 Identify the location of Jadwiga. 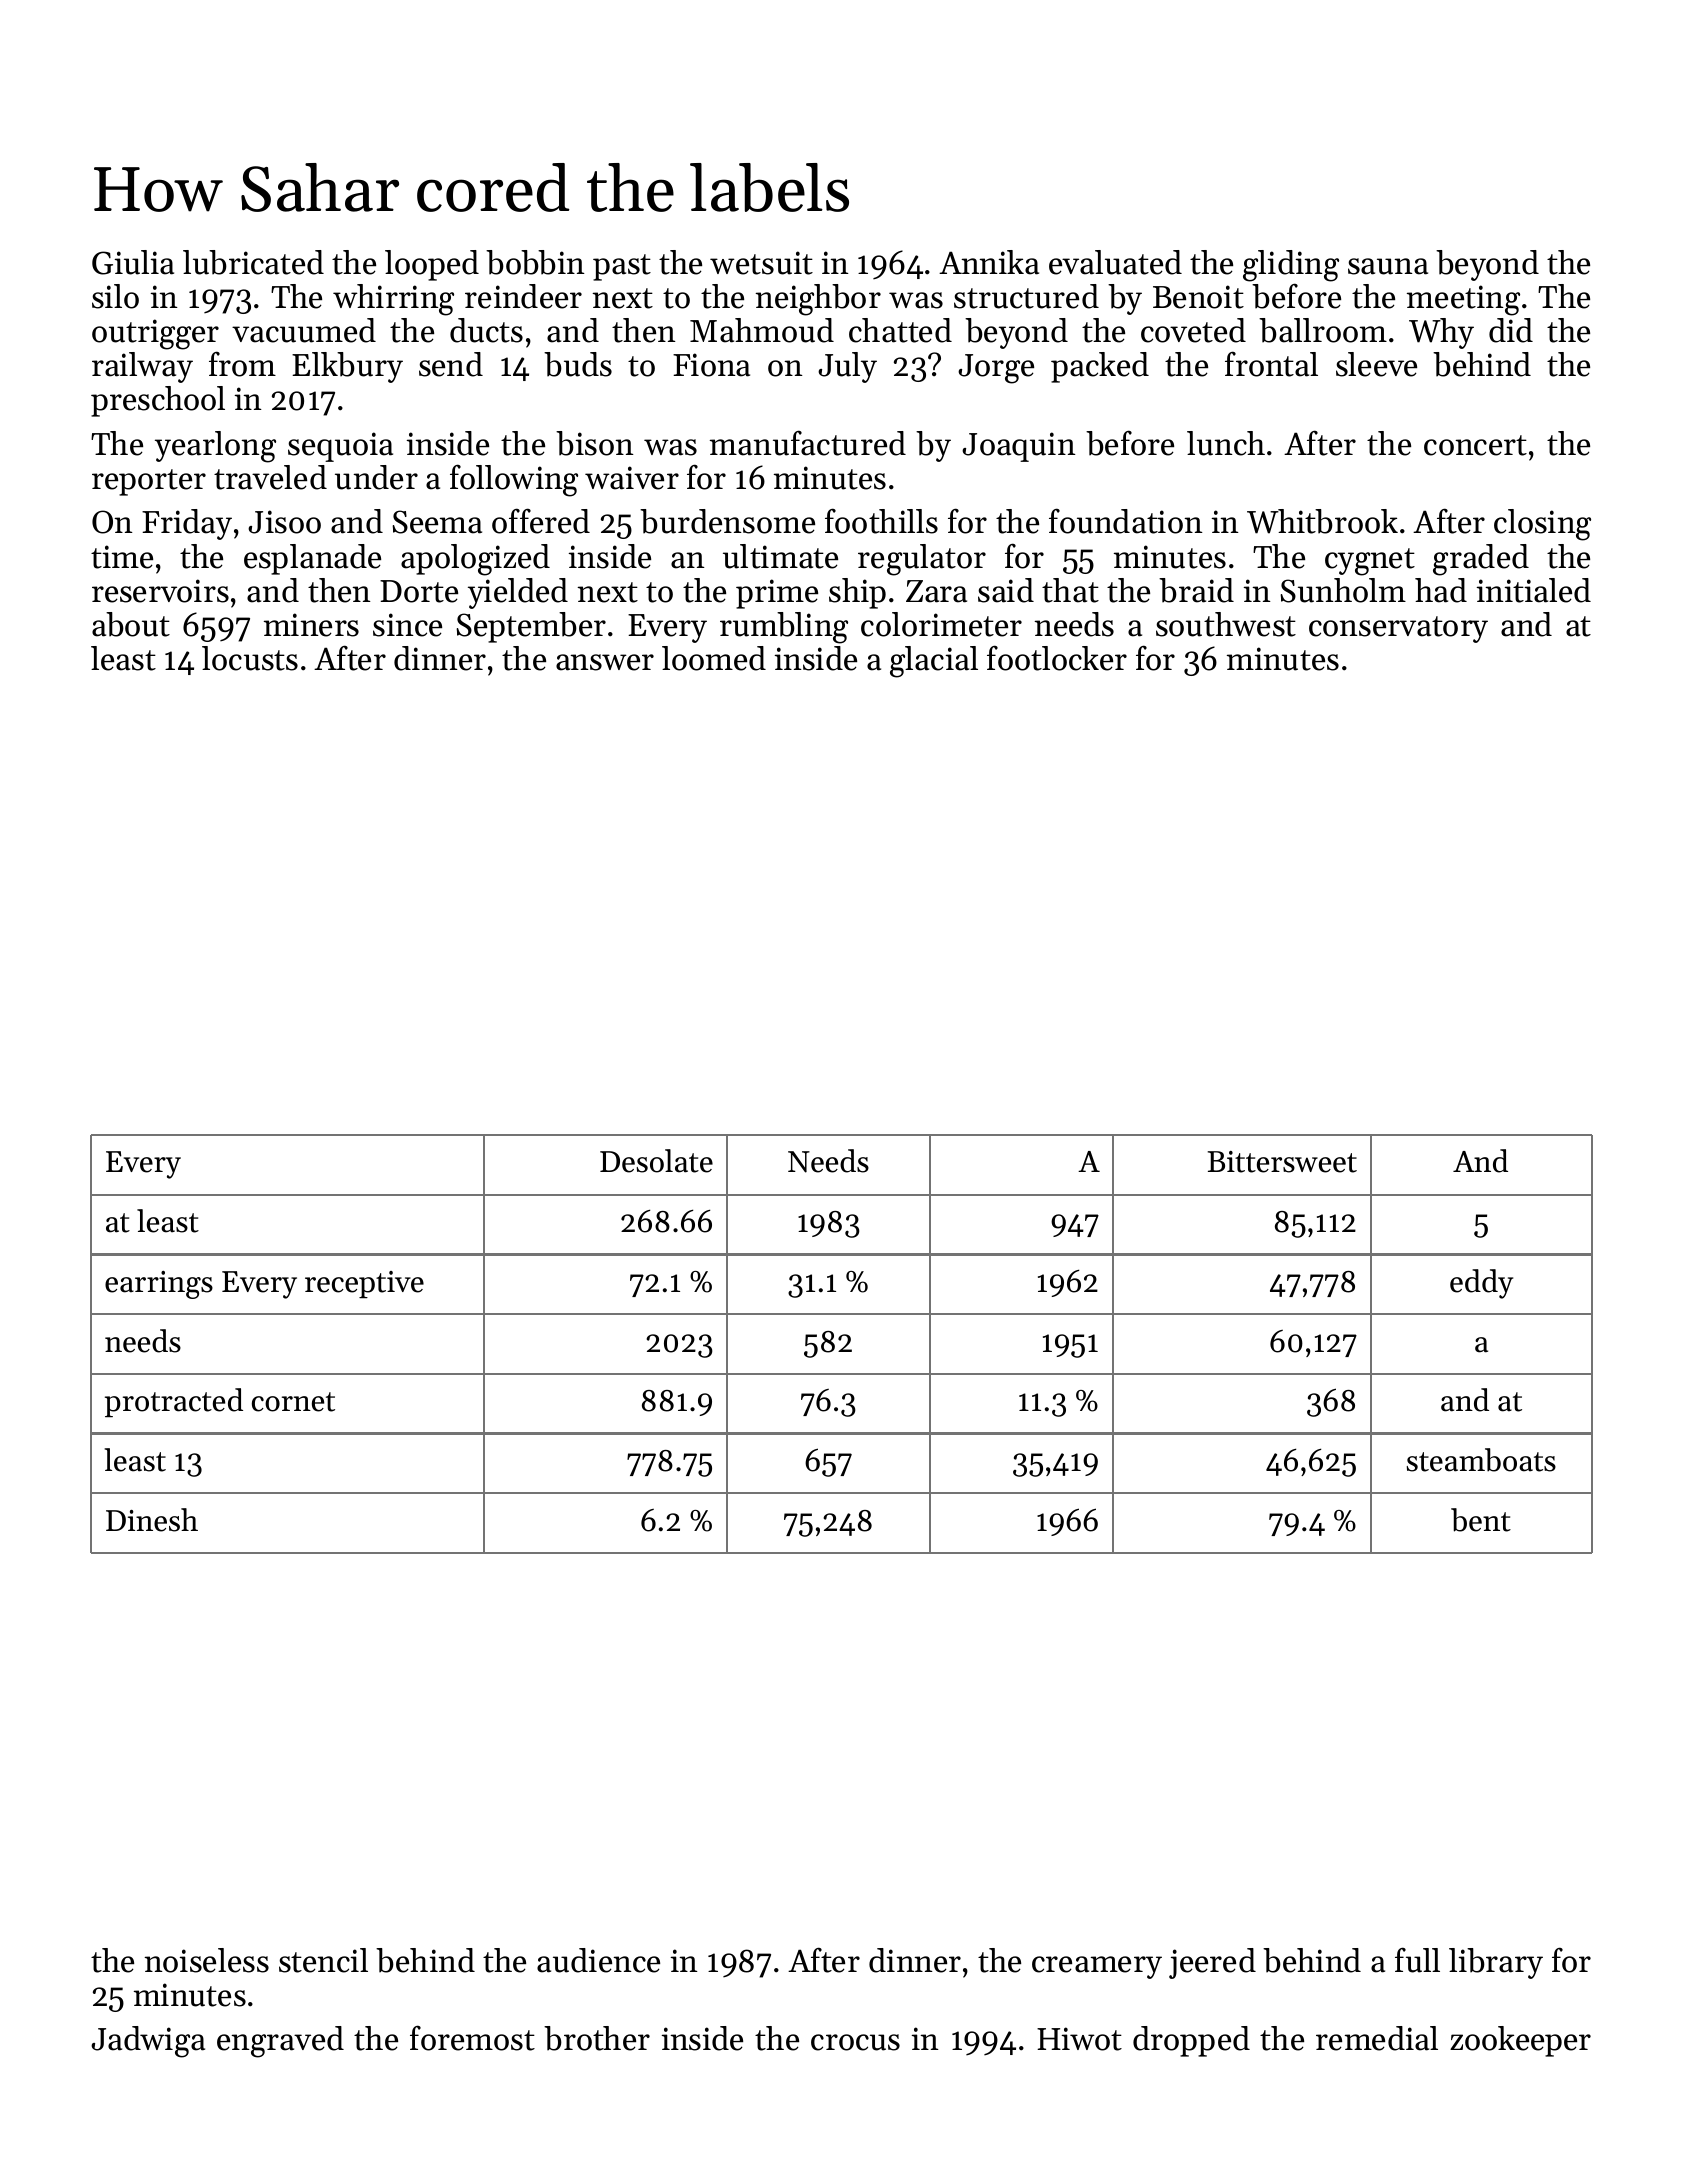
(148, 2042).
